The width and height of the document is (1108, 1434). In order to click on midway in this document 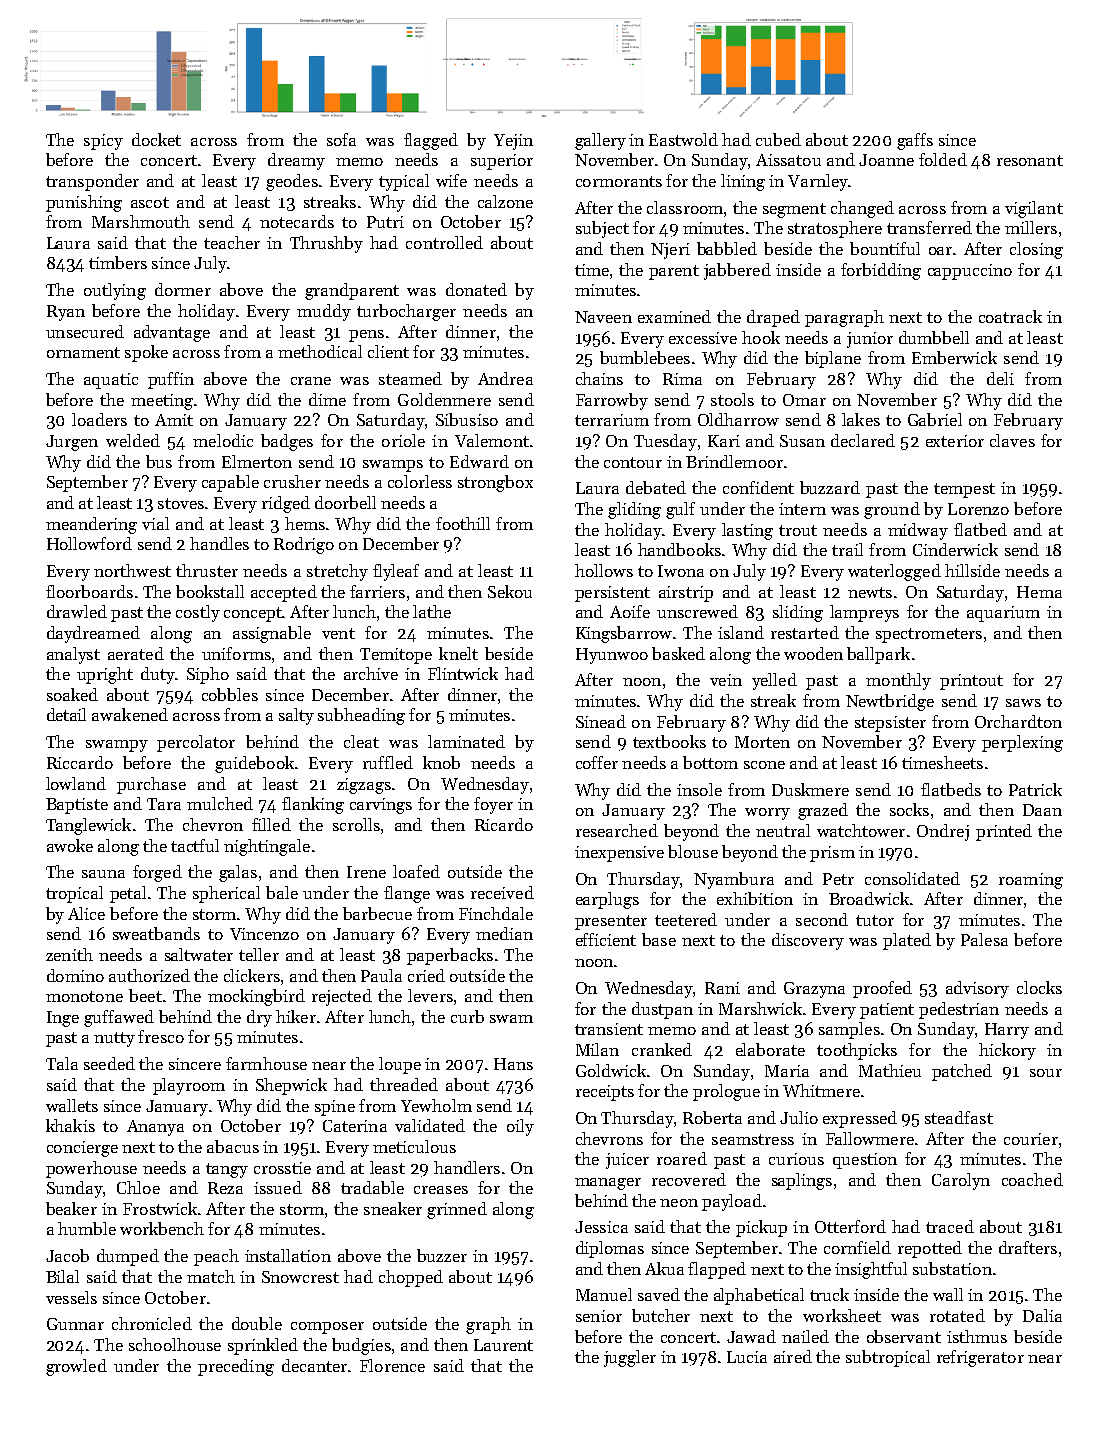, I will do `click(918, 531)`.
